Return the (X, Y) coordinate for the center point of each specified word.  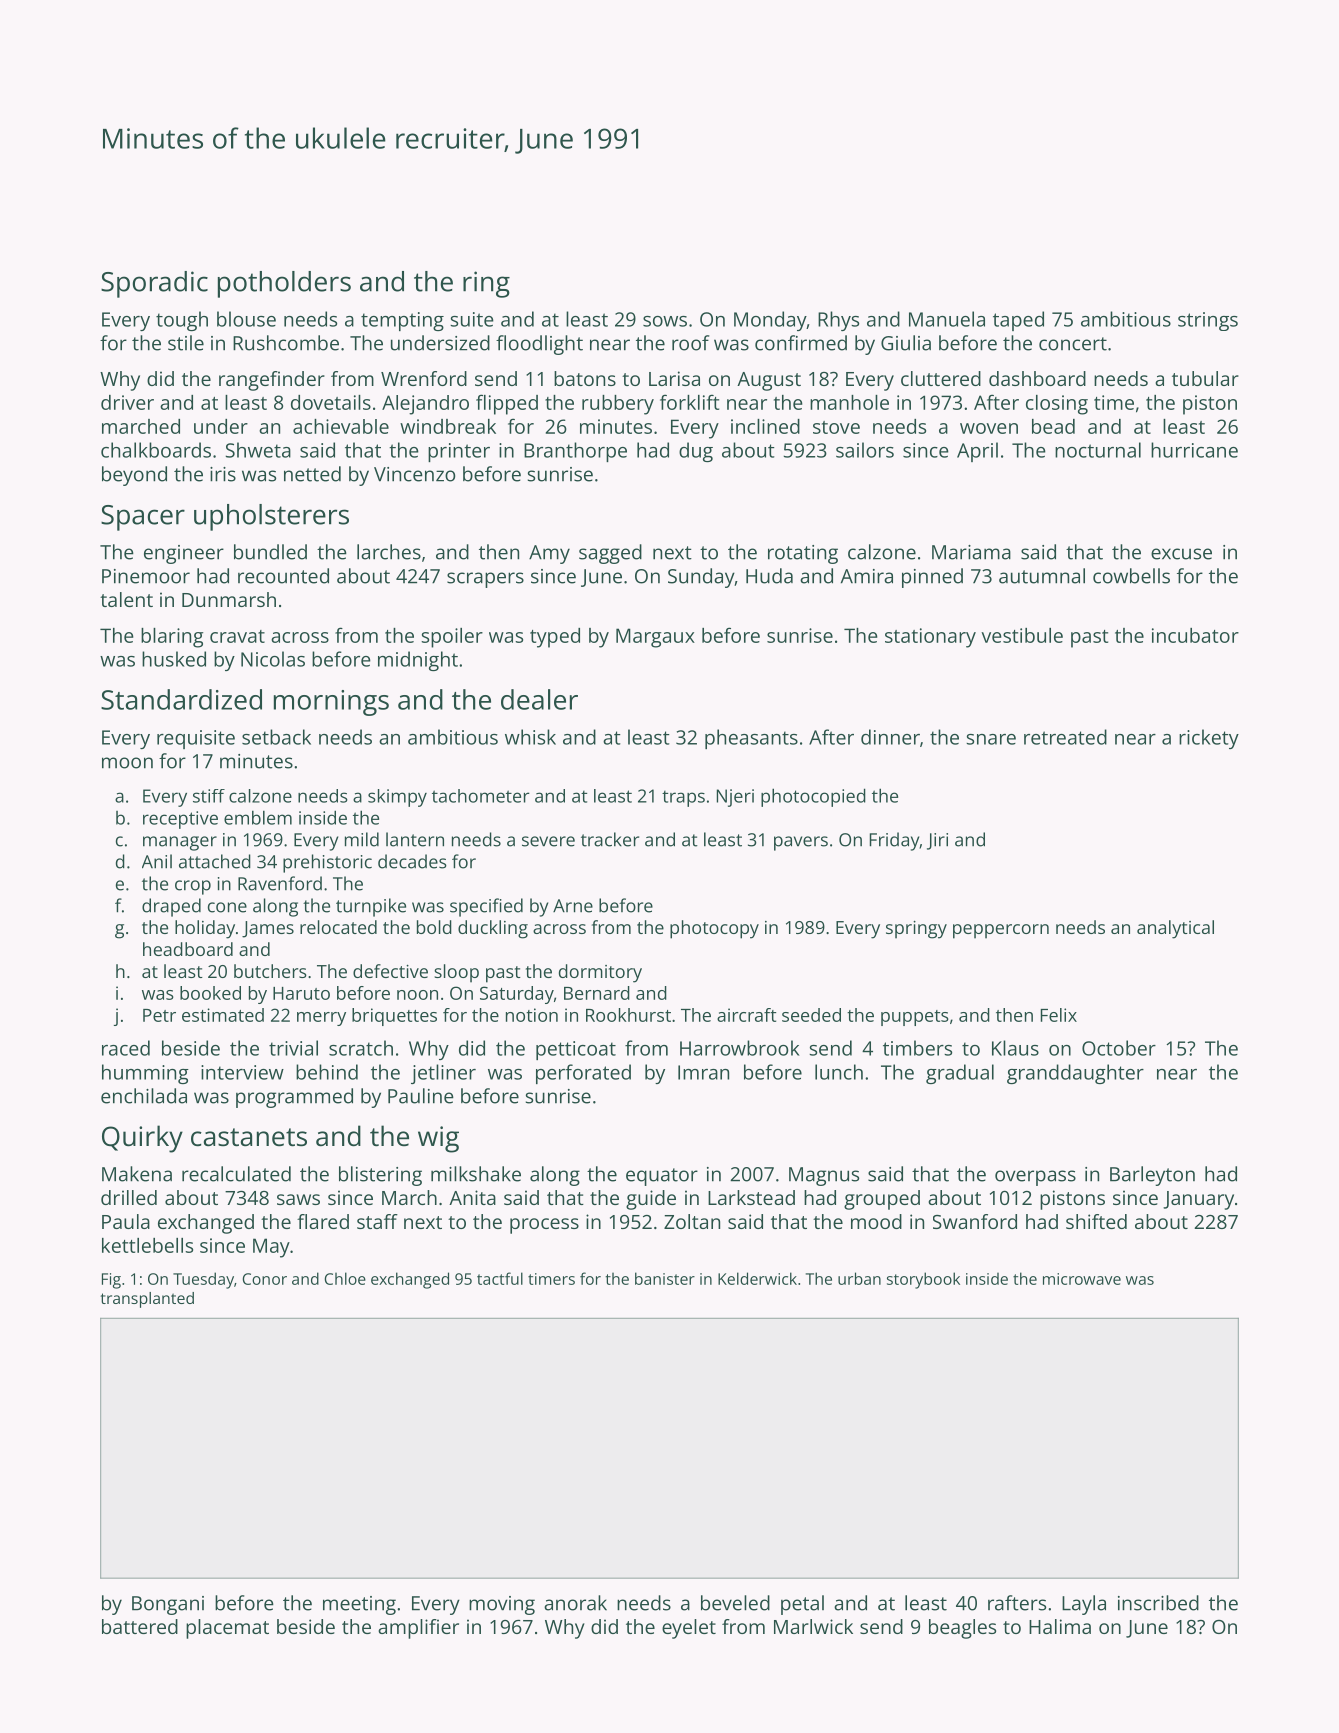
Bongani (168, 1605)
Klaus (1015, 1048)
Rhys (838, 321)
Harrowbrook (739, 1048)
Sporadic (154, 284)
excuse (1181, 554)
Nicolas (273, 659)
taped (1018, 321)
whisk (530, 737)
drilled (129, 1197)
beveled (735, 1603)
